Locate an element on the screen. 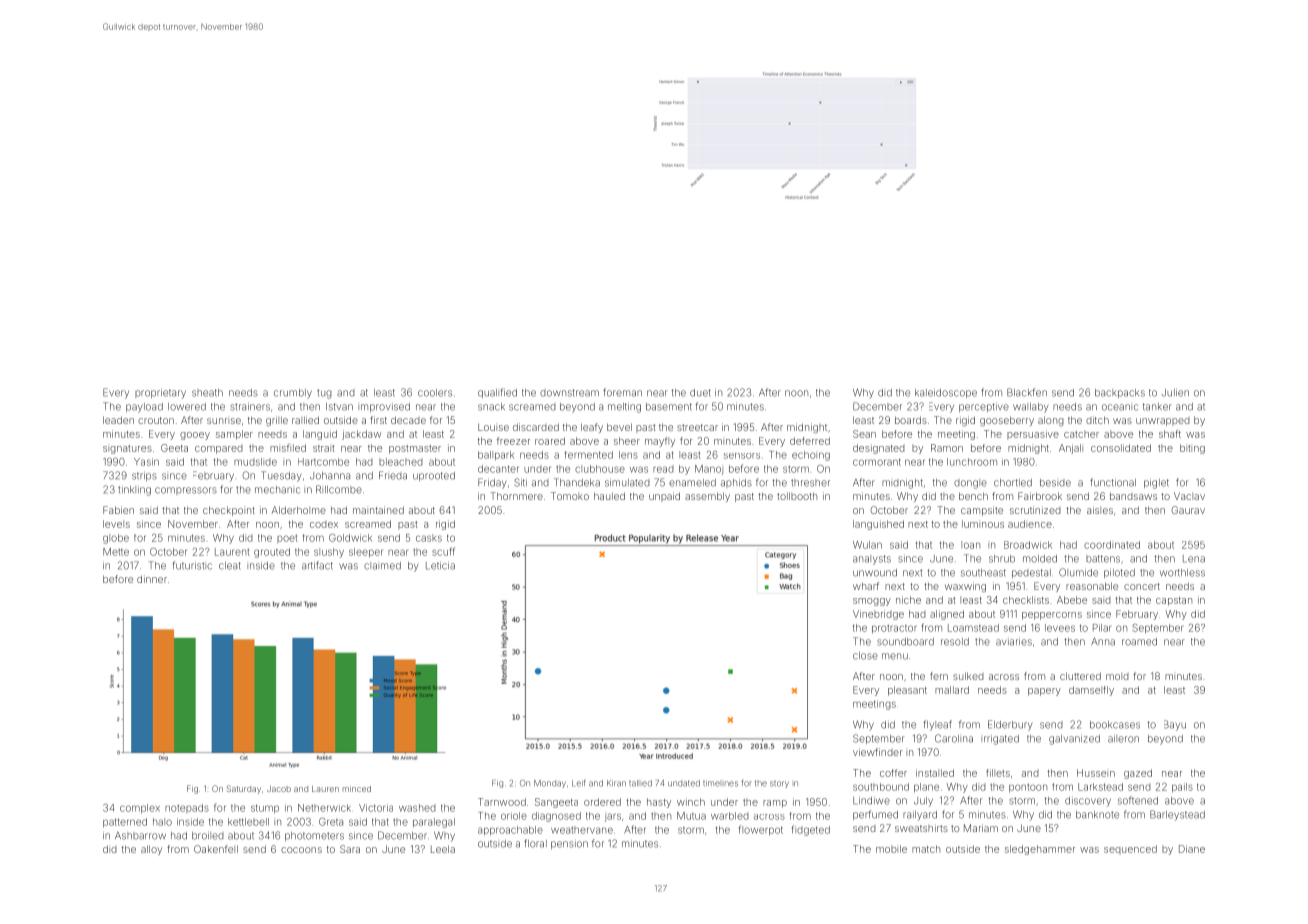  grouted is located at coordinates (272, 553).
